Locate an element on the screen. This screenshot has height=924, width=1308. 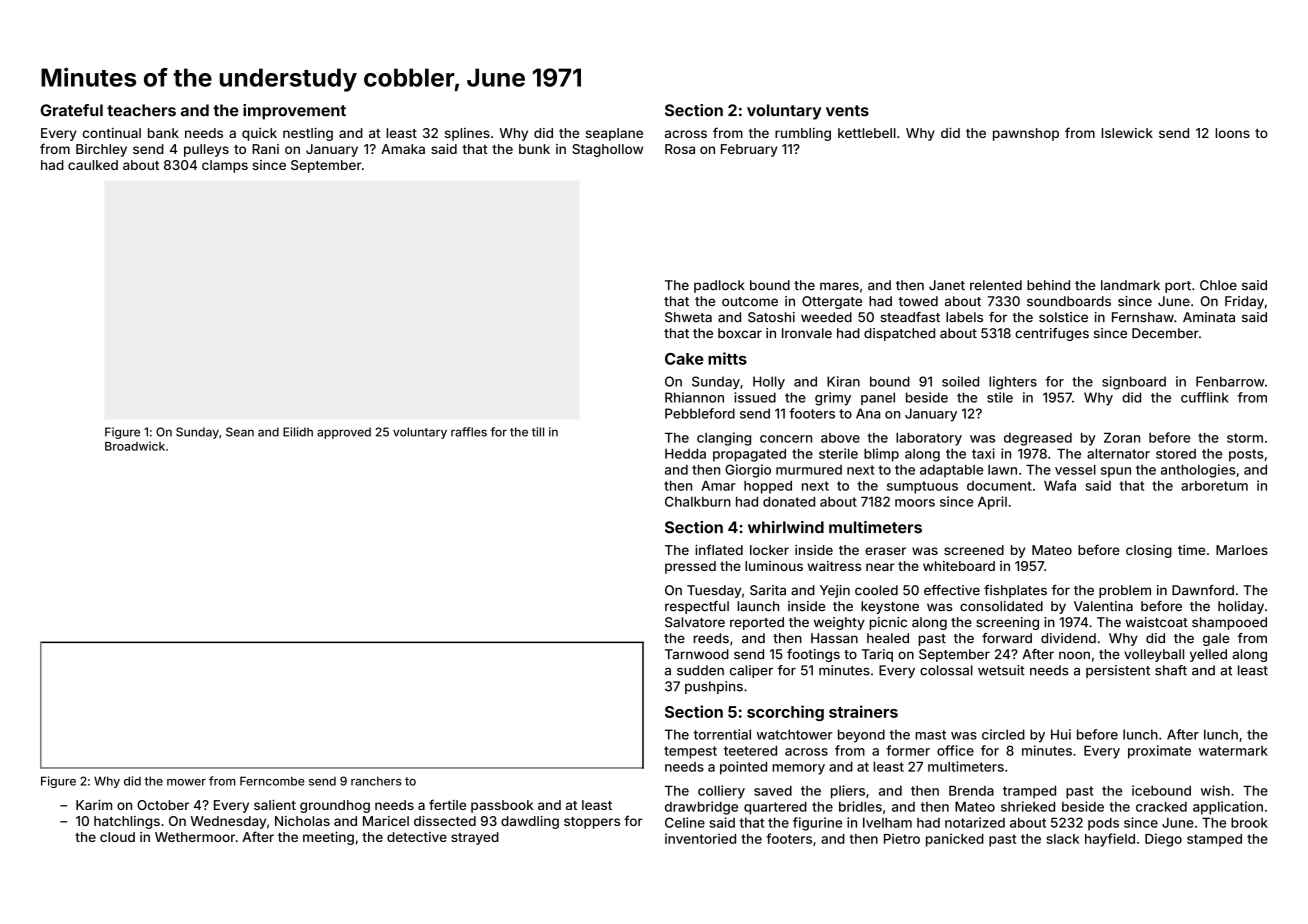
improvement is located at coordinates (294, 112).
